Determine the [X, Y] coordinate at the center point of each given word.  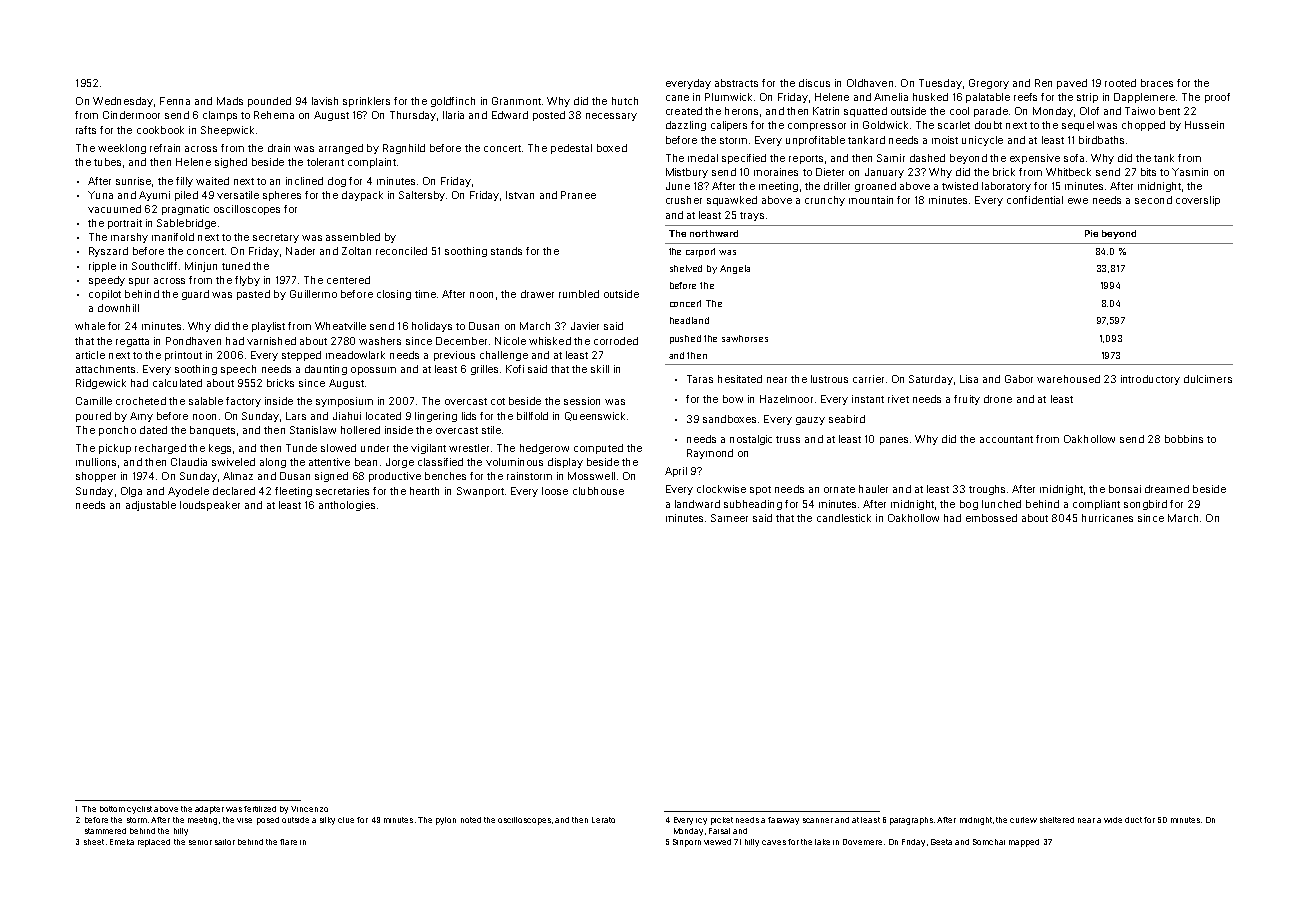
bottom [112, 809]
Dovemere [862, 842]
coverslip [1198, 201]
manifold [173, 237]
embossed [991, 518]
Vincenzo [309, 809]
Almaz [238, 476]
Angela [735, 269]
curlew [1023, 820]
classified [440, 462]
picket [722, 821]
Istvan [520, 195]
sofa [1074, 158]
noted [471, 820]
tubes [107, 162]
